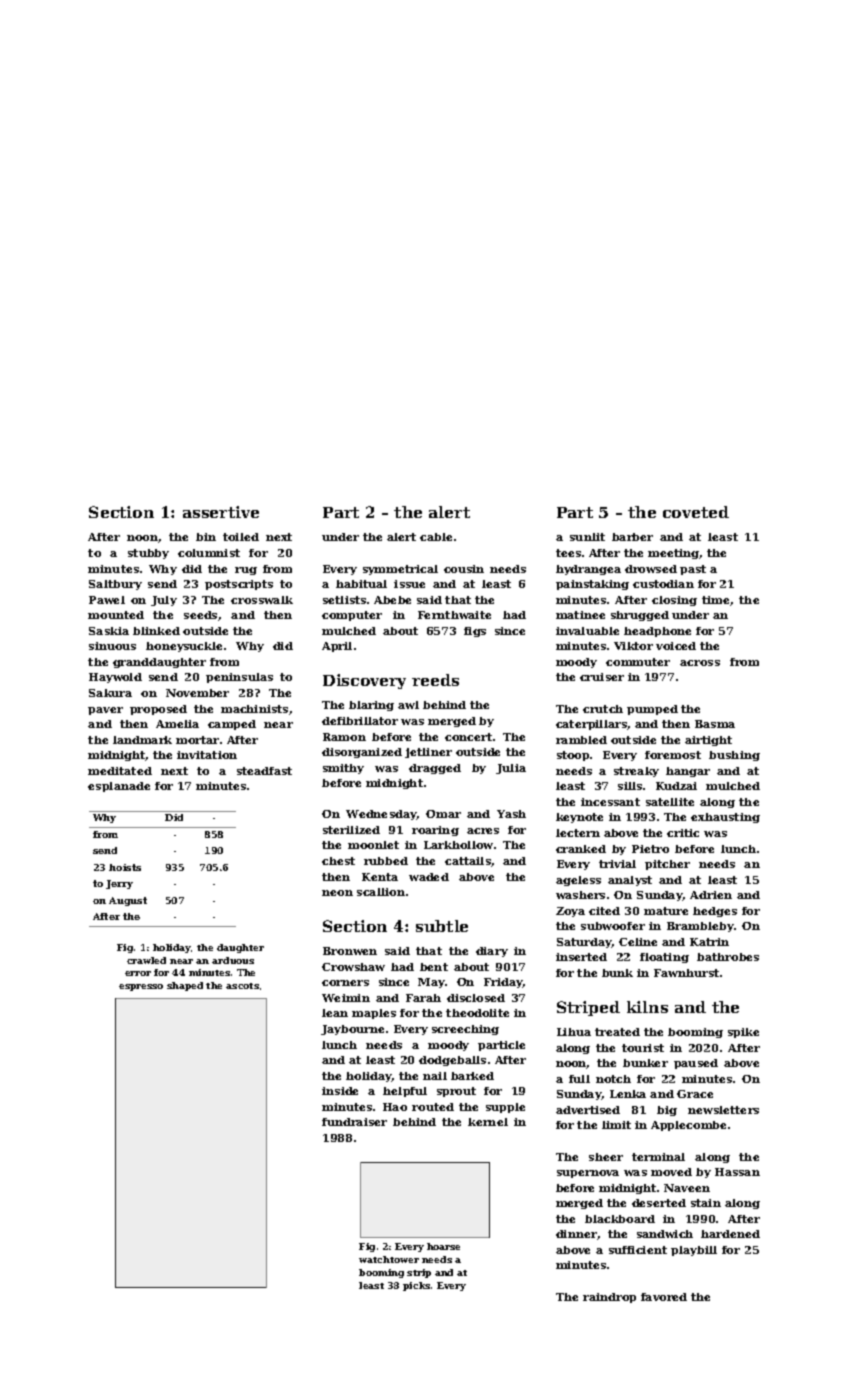 Image resolution: width=849 pixels, height=1400 pixels. What do you see at coordinates (436, 537) in the page?
I see `cable` at bounding box center [436, 537].
